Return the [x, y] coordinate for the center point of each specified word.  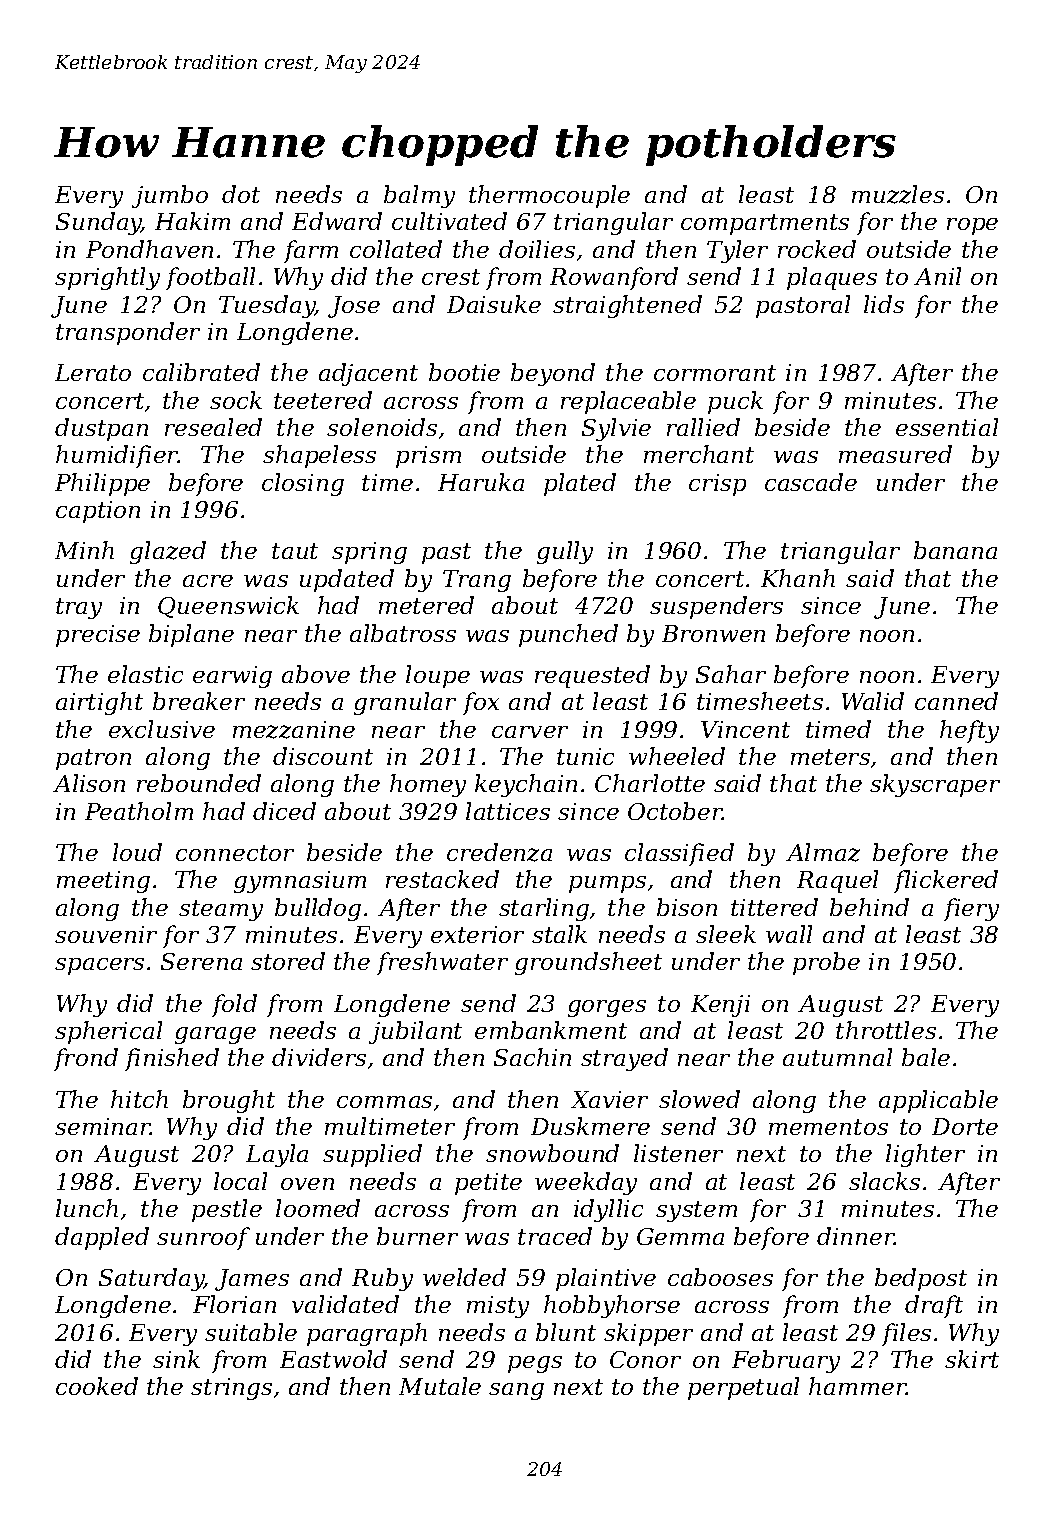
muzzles [898, 194]
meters [830, 757]
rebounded [199, 783]
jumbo [170, 196]
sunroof [203, 1238]
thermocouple [549, 196]
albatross [403, 633]
